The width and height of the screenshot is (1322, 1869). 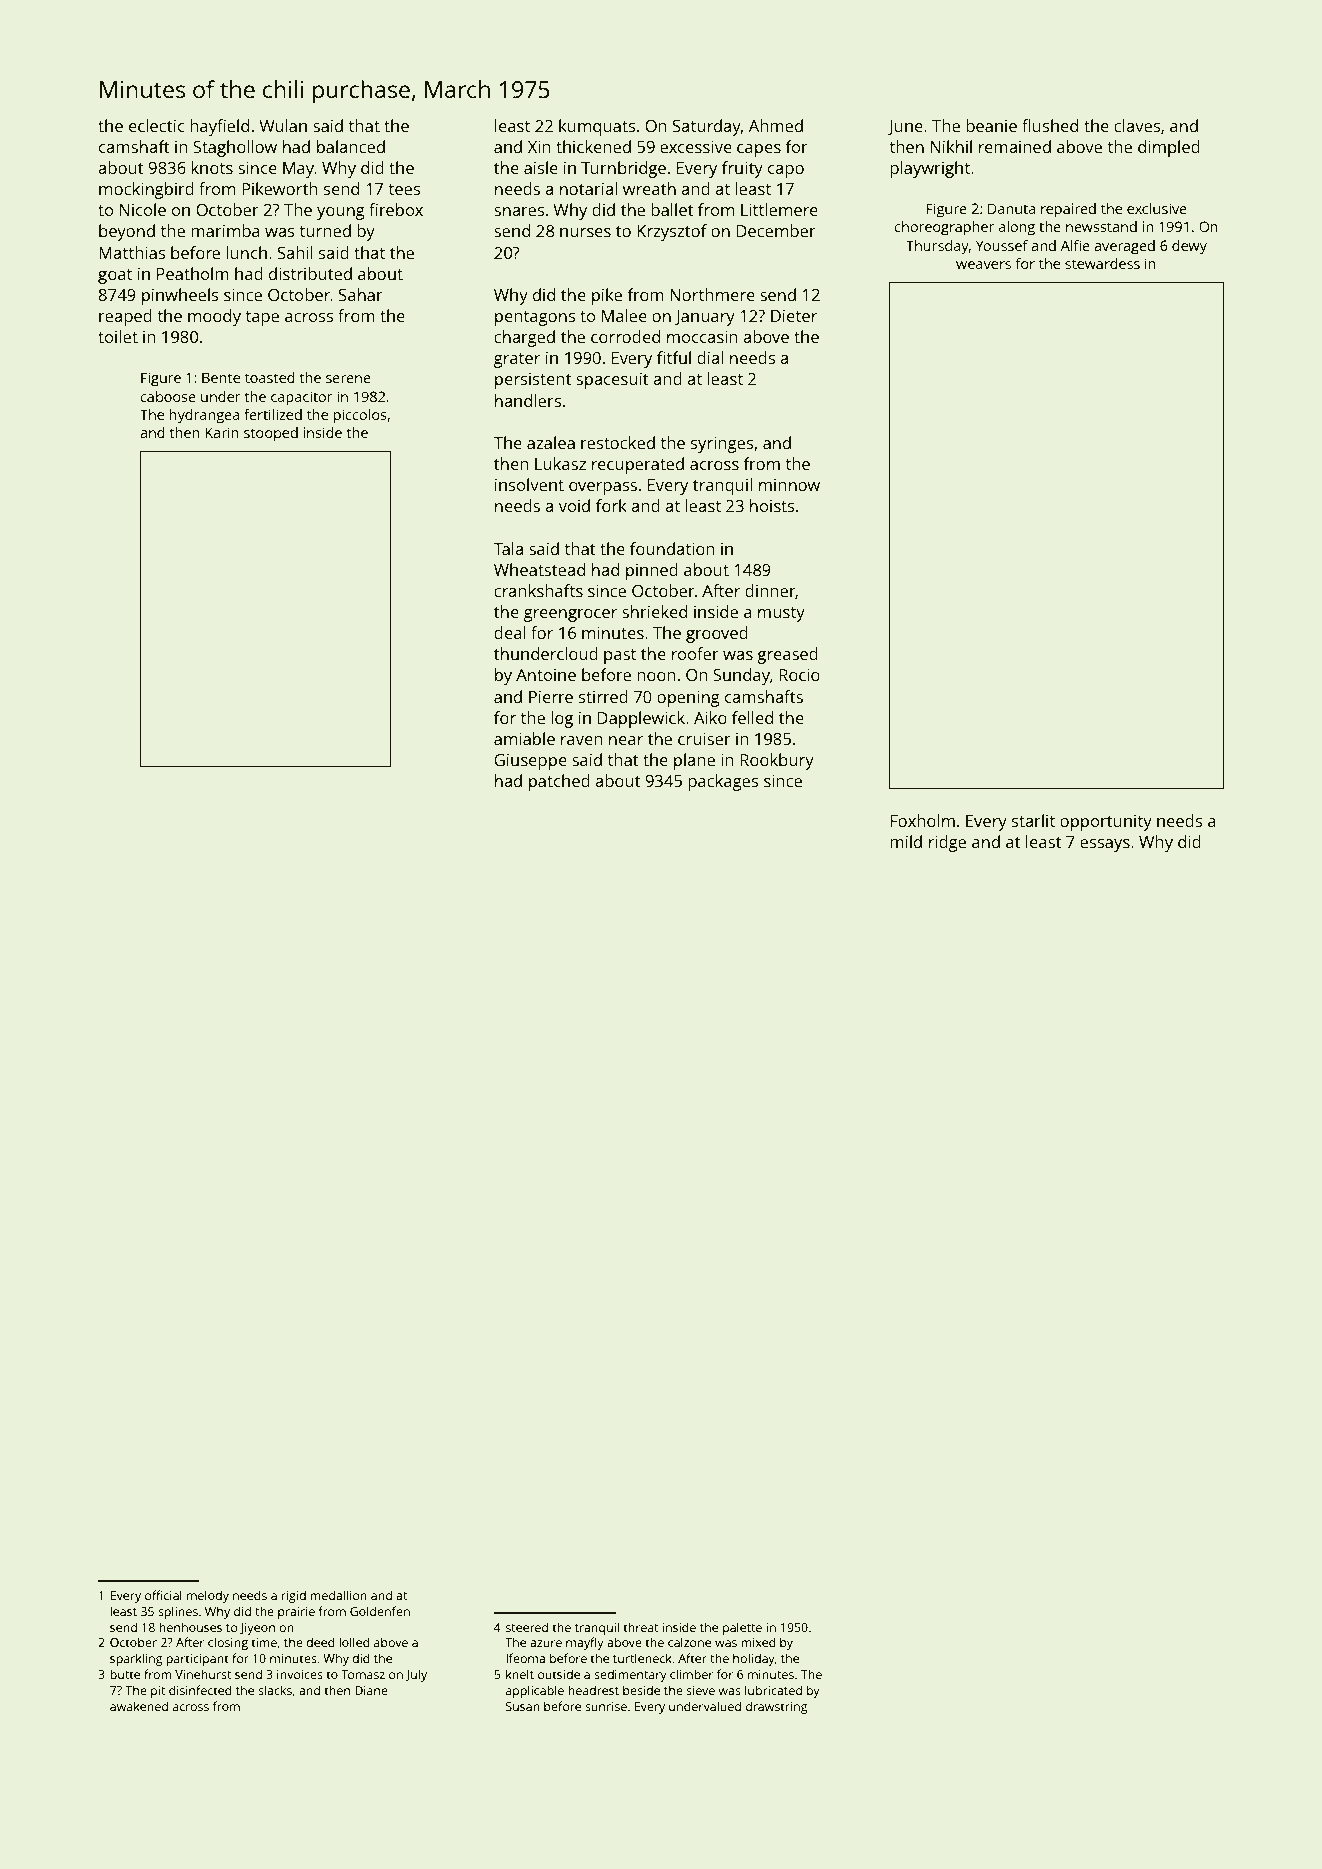 What do you see at coordinates (758, 1642) in the screenshot?
I see `mixed` at bounding box center [758, 1642].
